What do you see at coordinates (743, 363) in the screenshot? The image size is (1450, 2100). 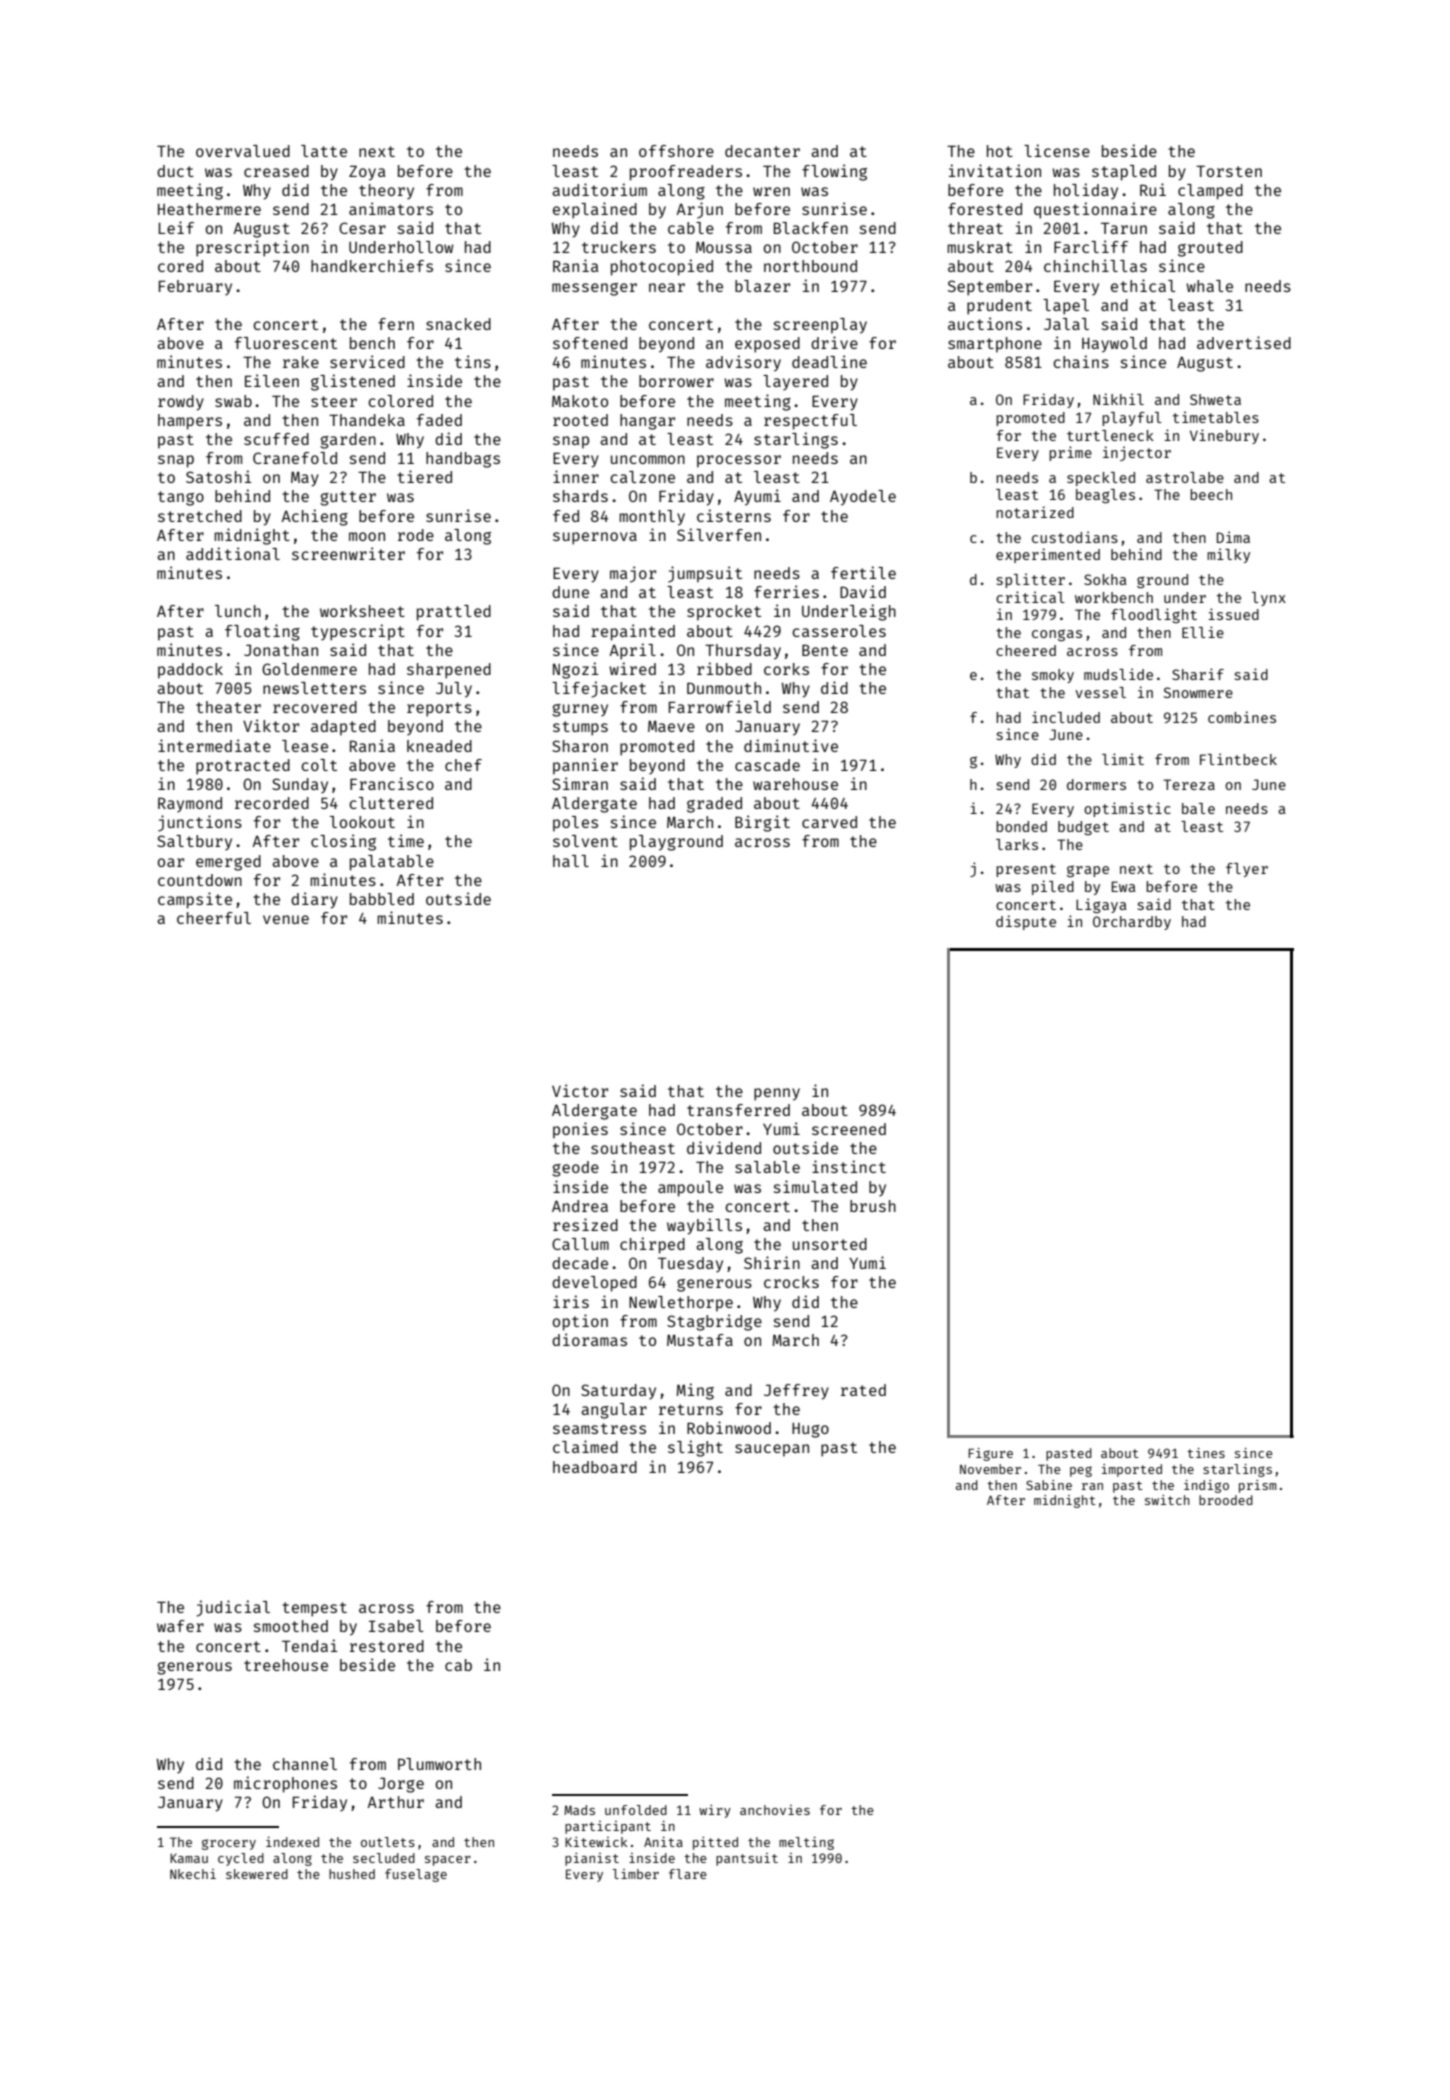 I see `advisory` at bounding box center [743, 363].
